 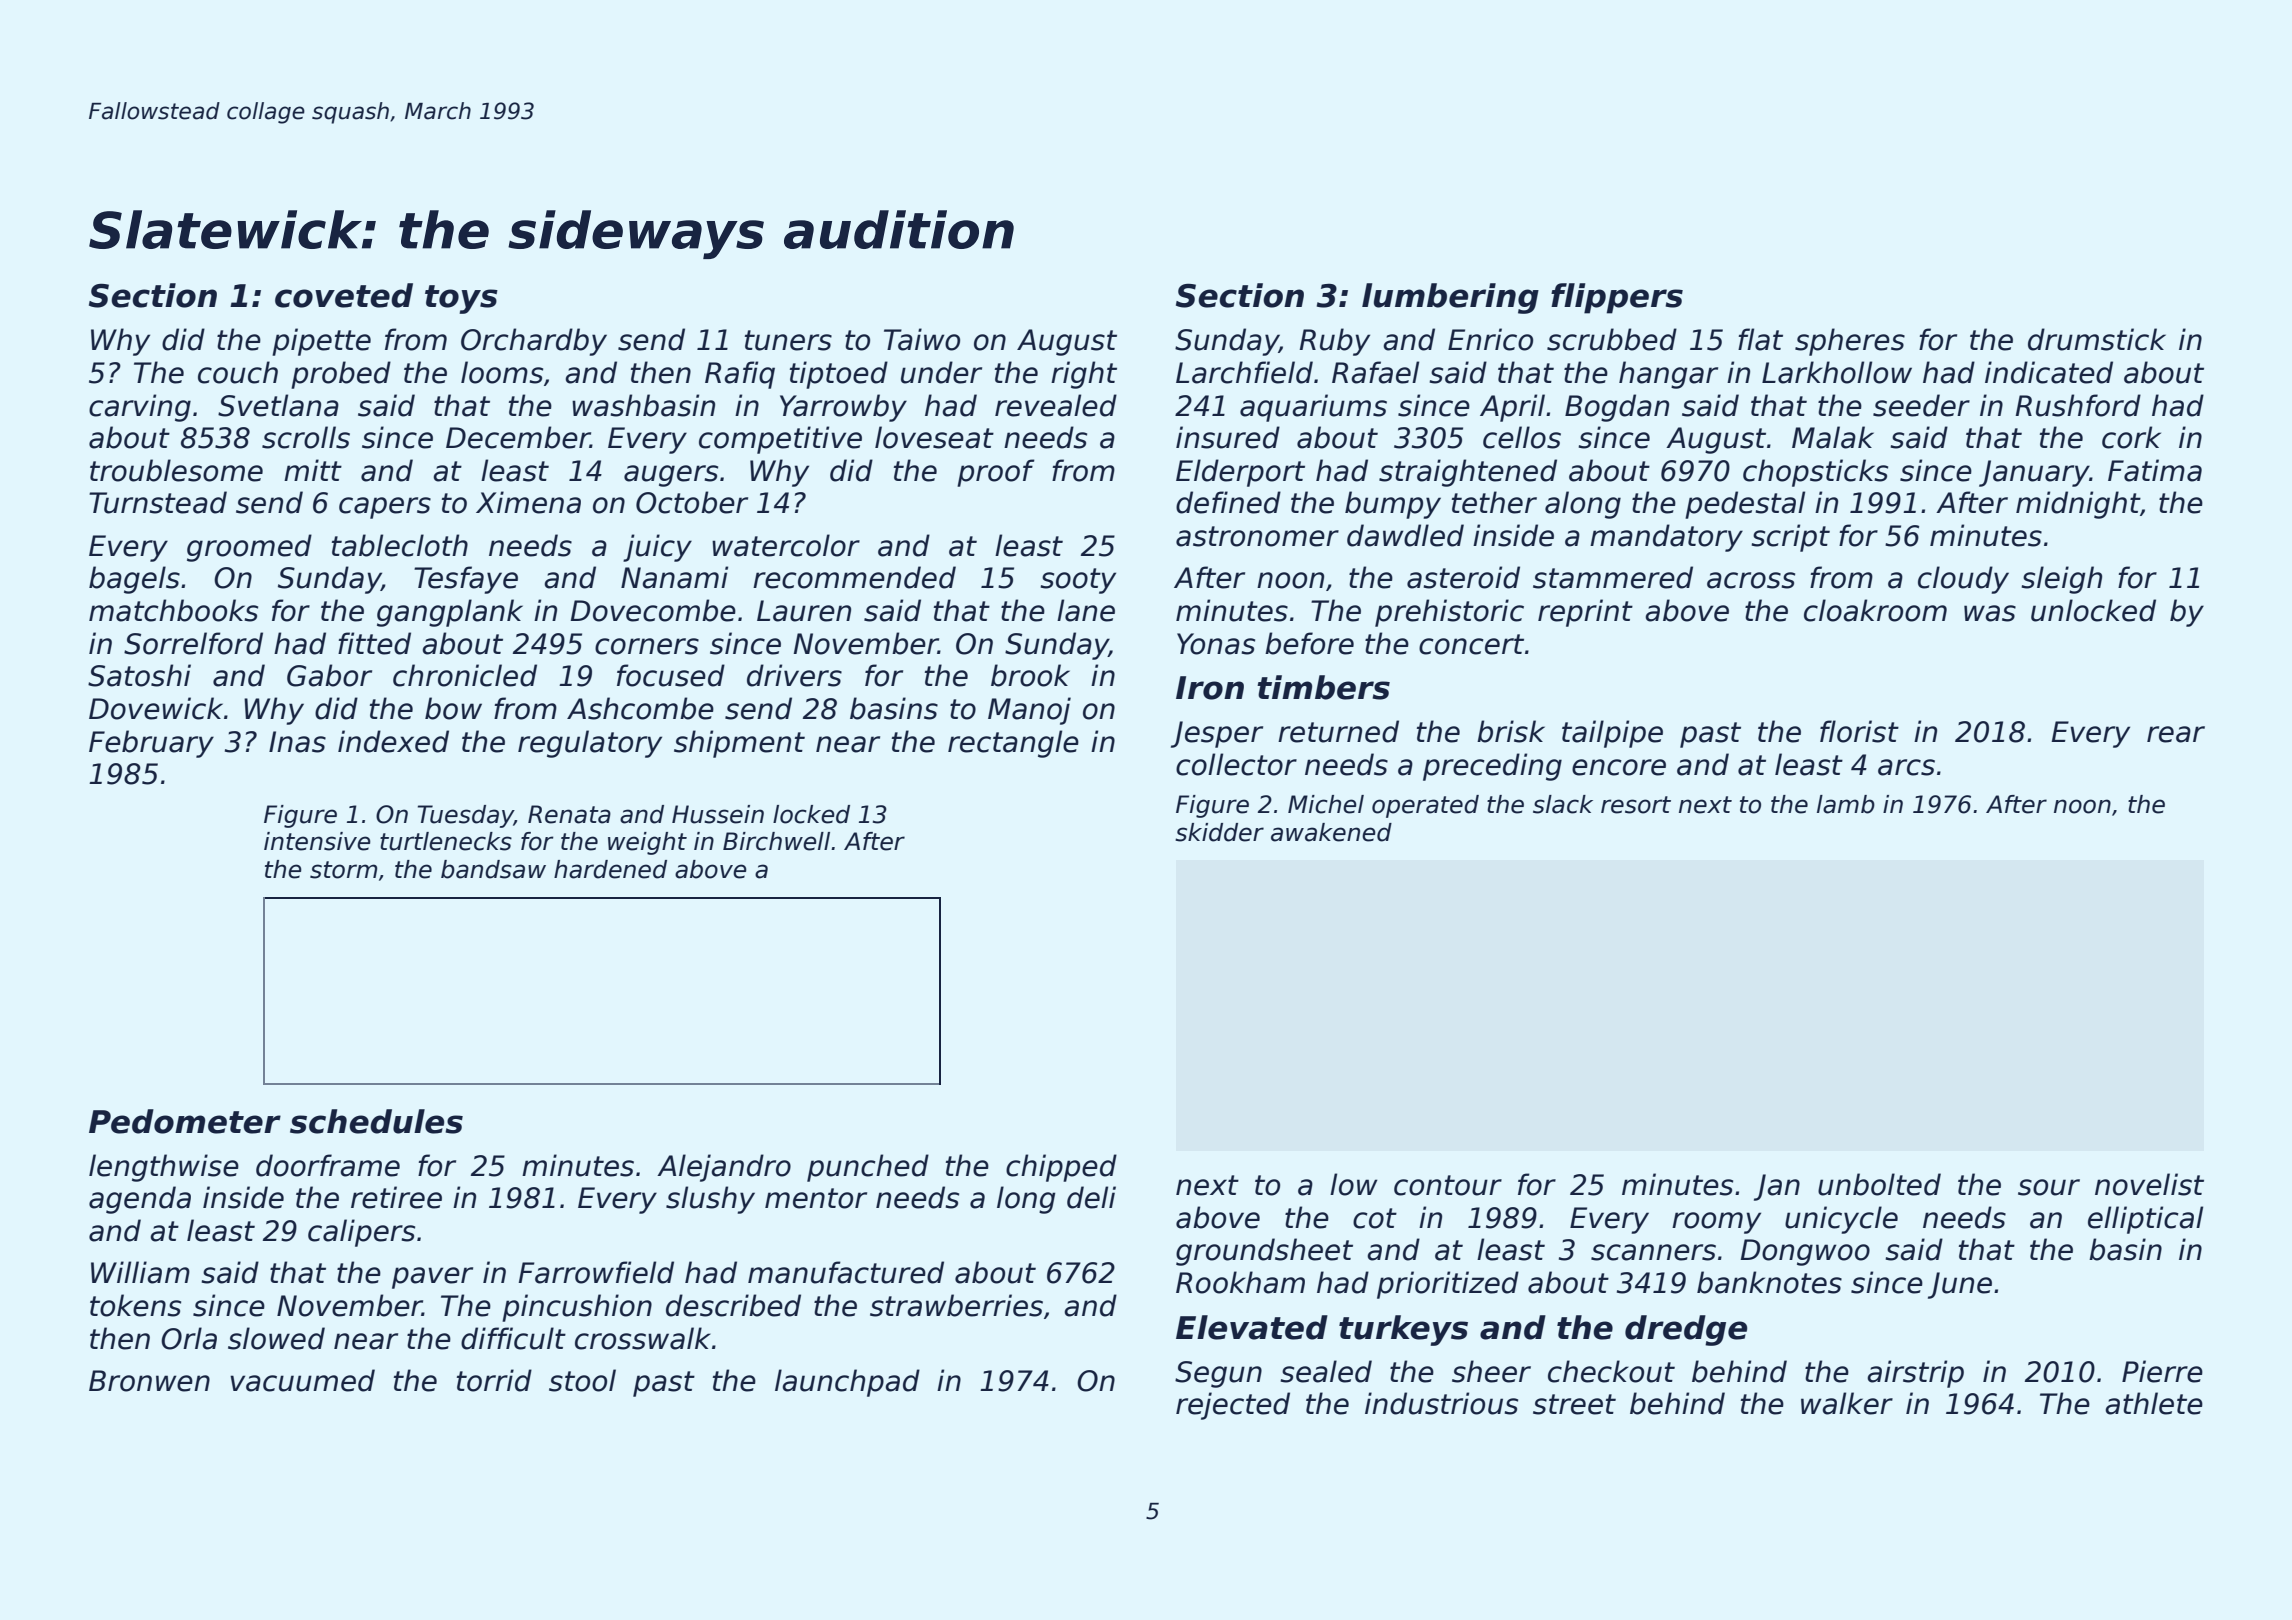 What do you see at coordinates (1450, 298) in the screenshot?
I see `lumbering` at bounding box center [1450, 298].
